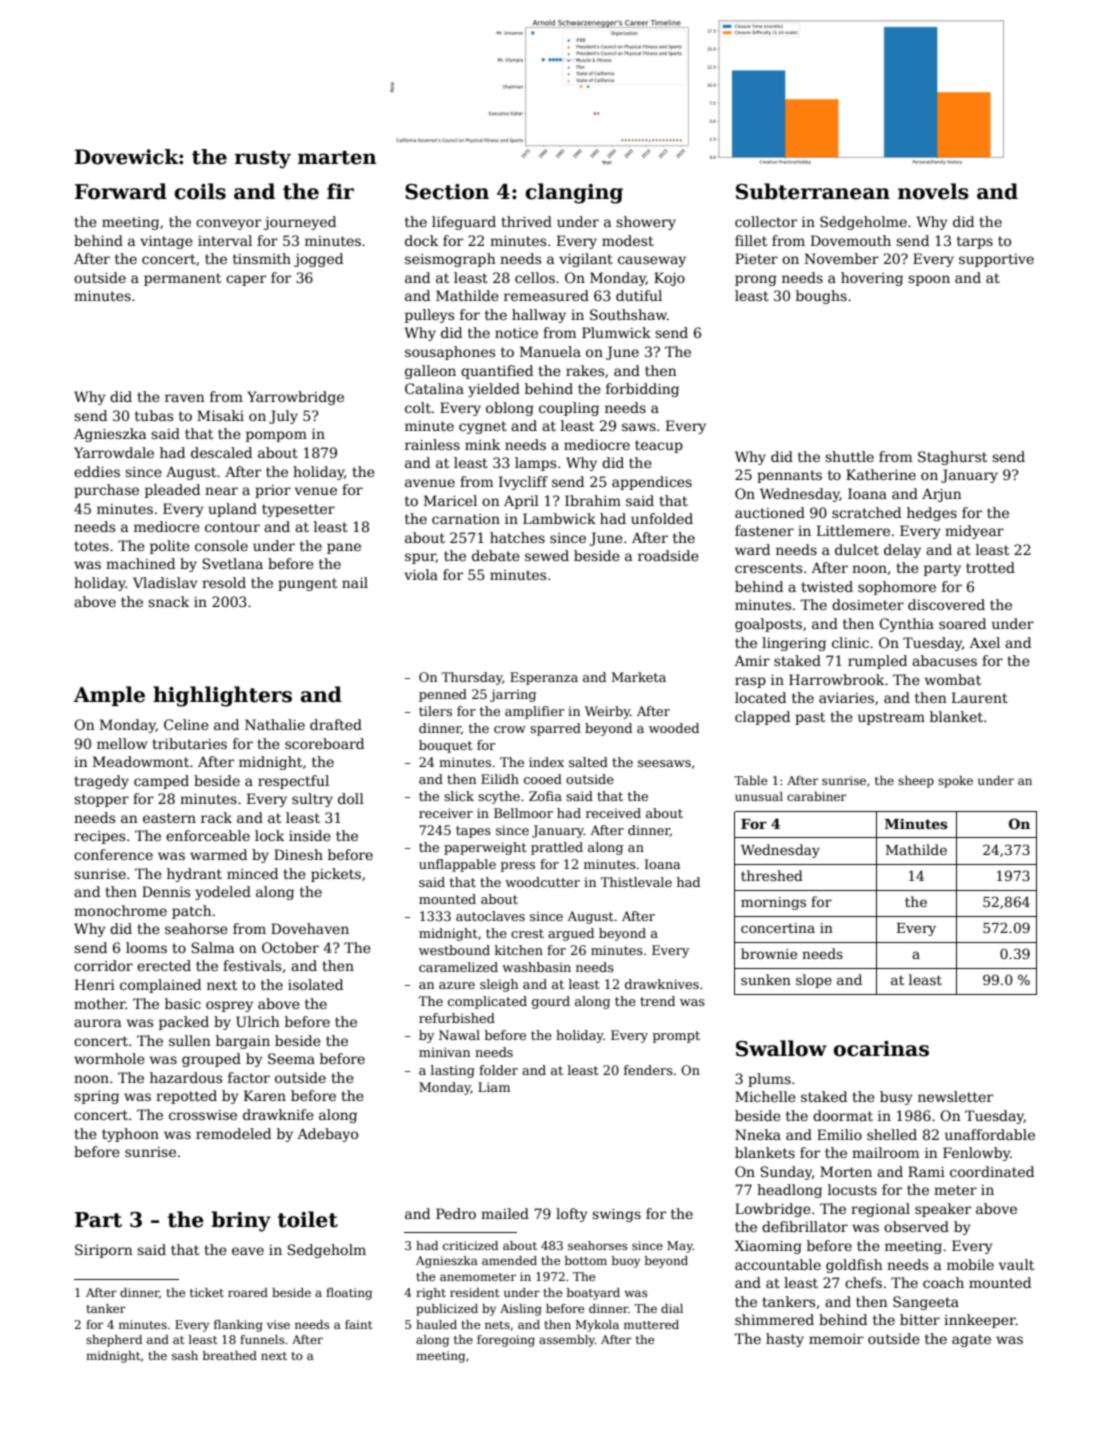  Describe the element at coordinates (113, 854) in the screenshot. I see `conference` at that location.
